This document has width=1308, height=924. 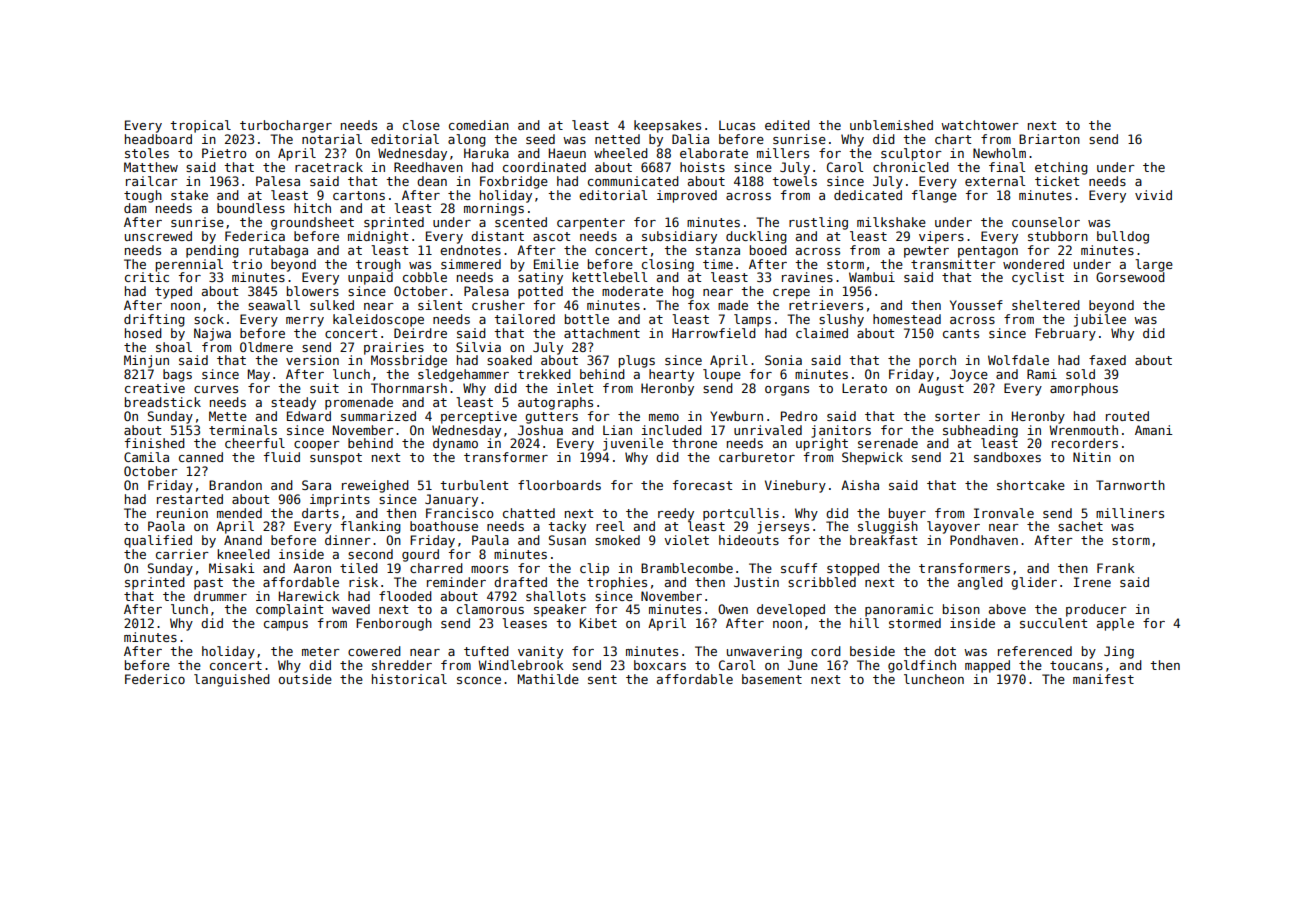 I want to click on reweighed, so click(x=375, y=486).
